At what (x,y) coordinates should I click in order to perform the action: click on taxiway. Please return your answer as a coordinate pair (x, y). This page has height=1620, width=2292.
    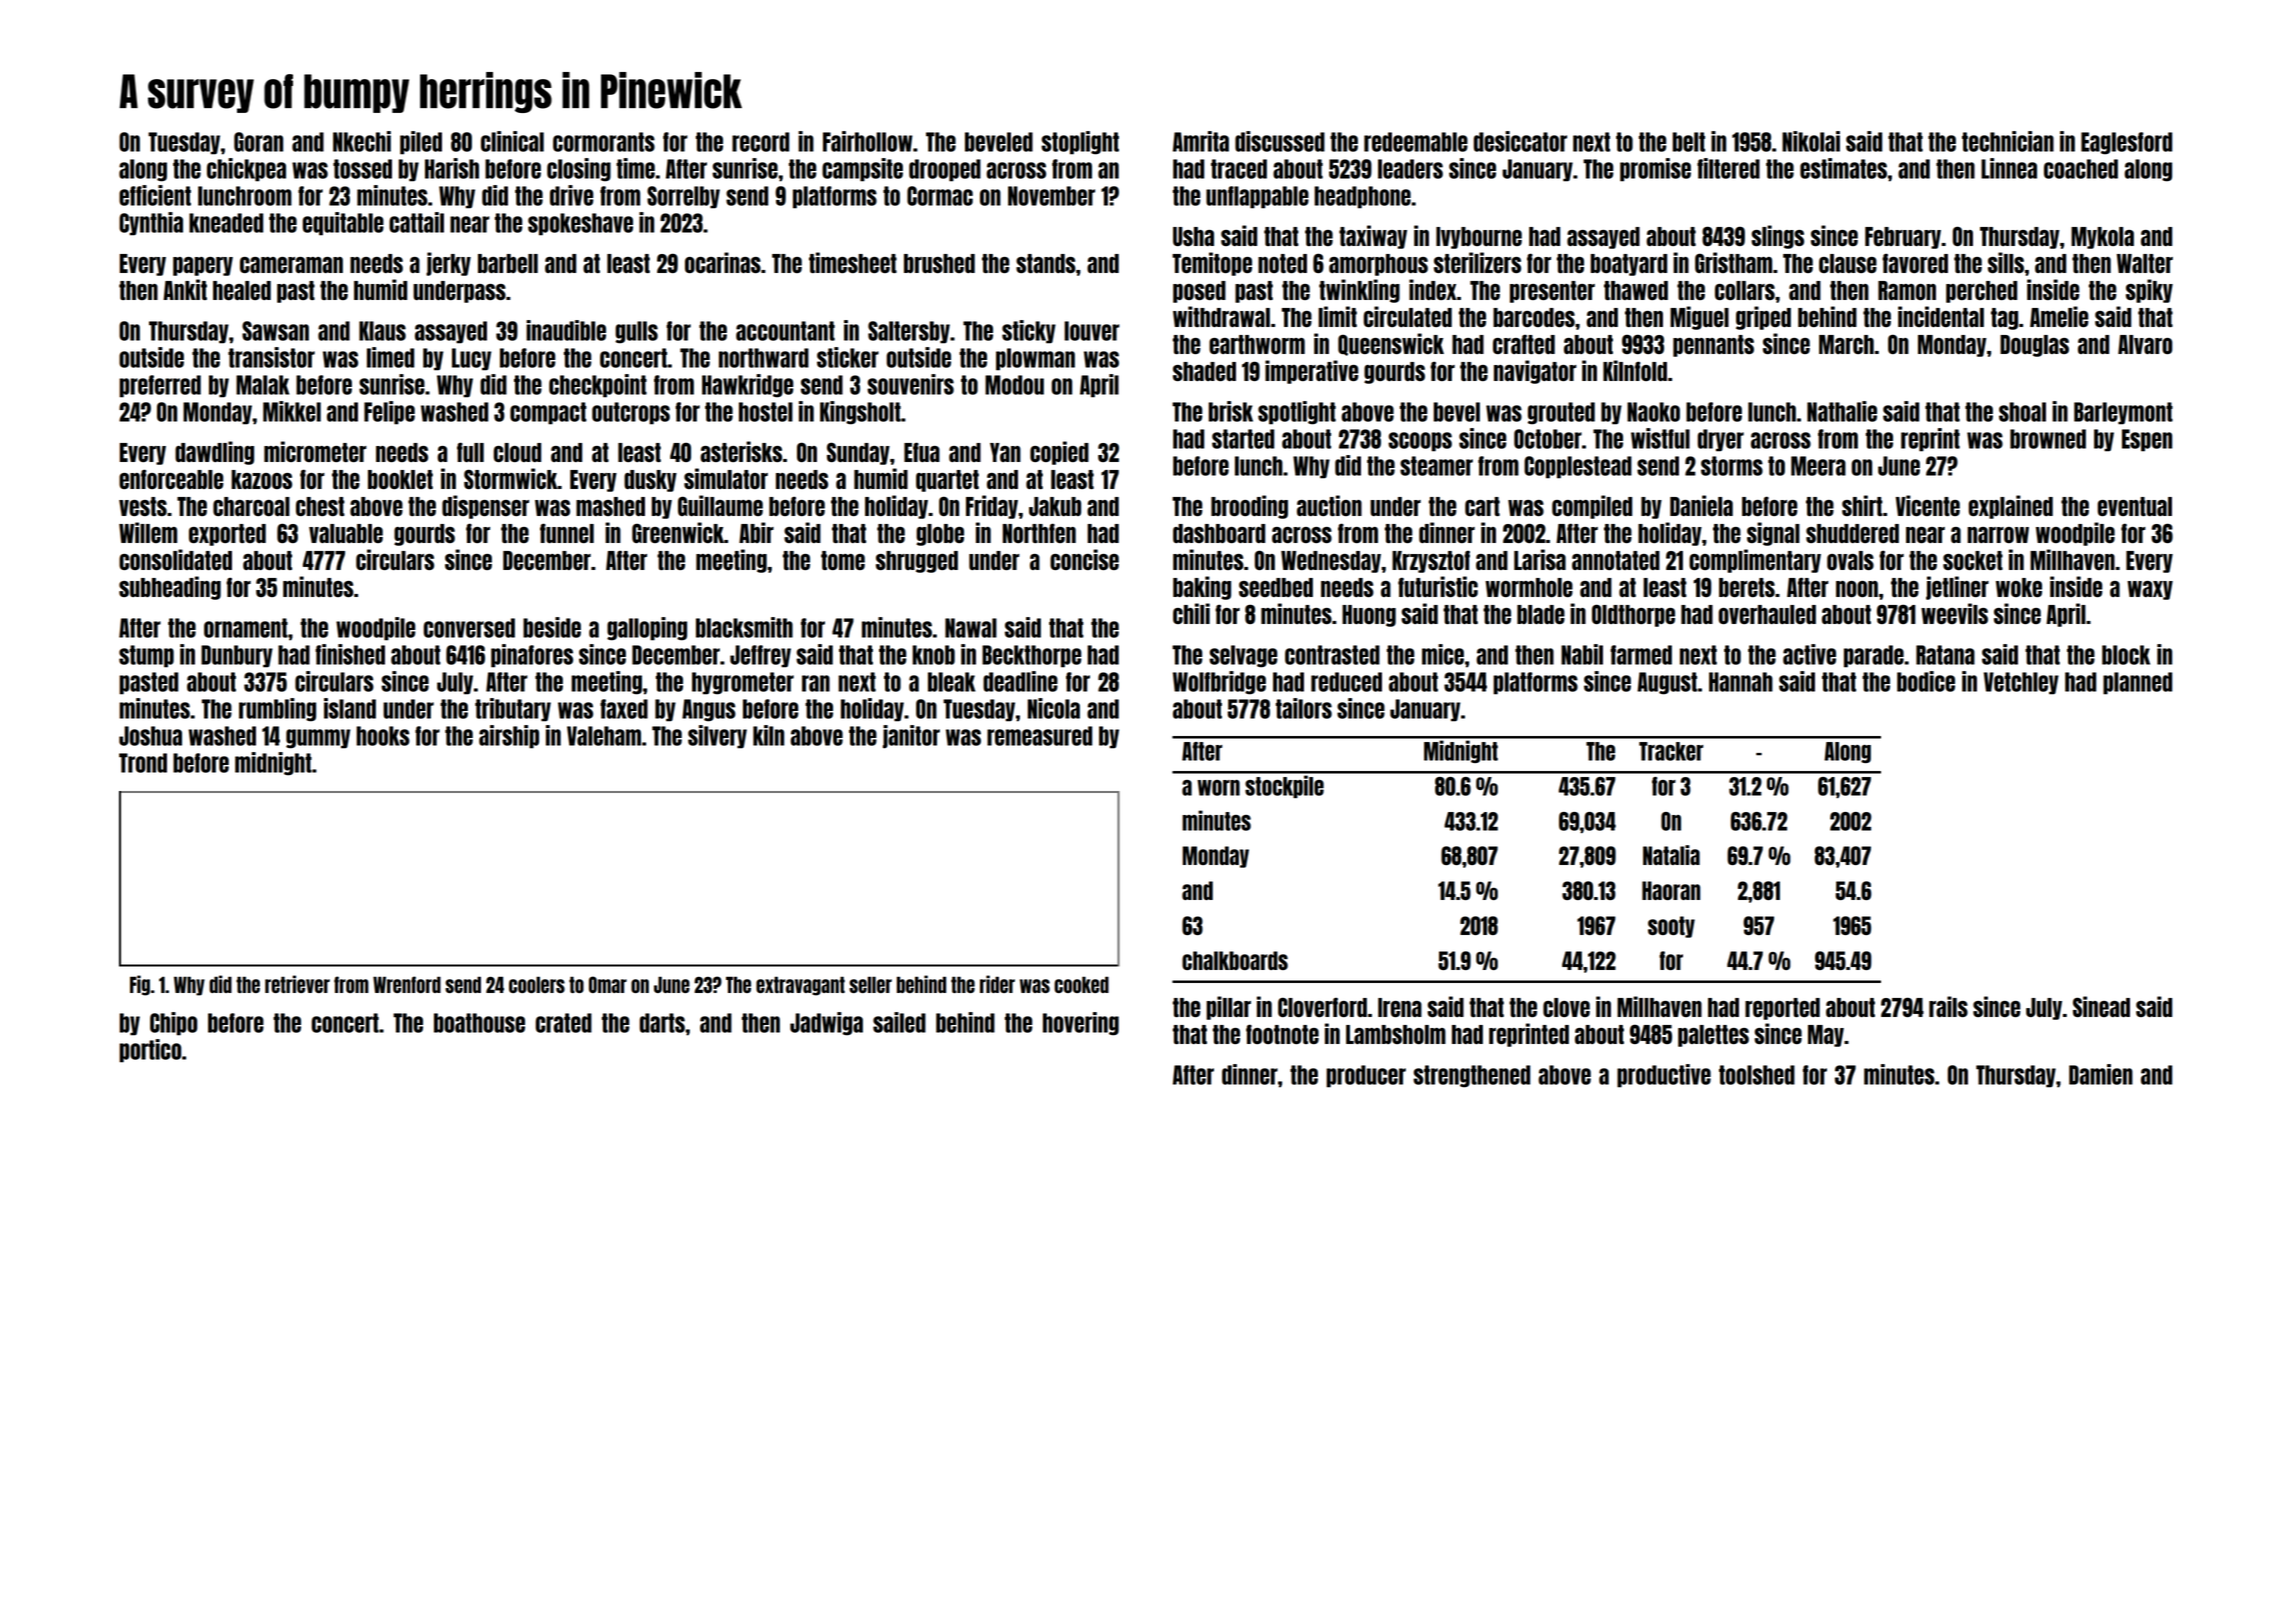
    Looking at the image, I should click on (1373, 237).
